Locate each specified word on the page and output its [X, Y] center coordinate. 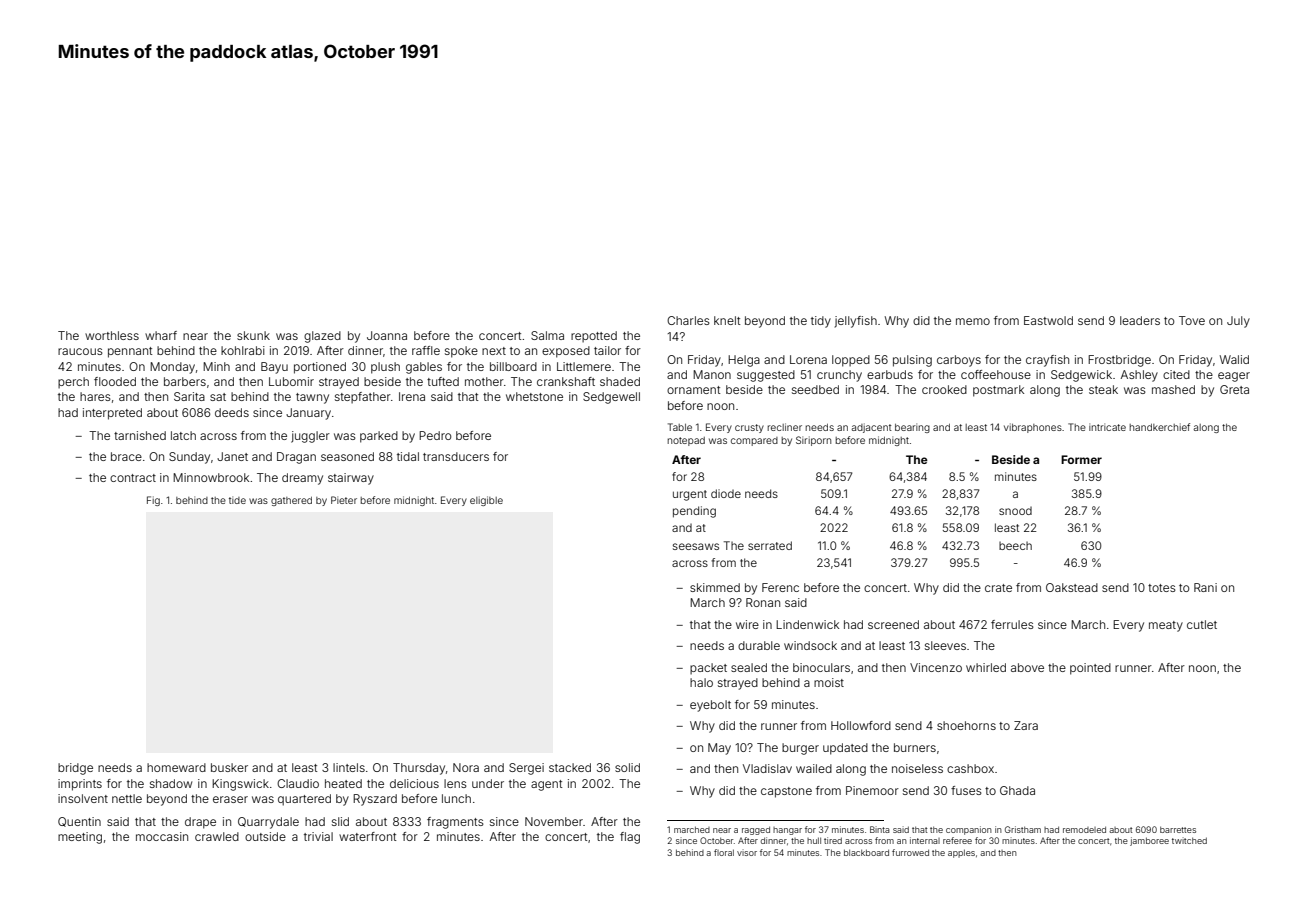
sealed [749, 667]
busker [229, 767]
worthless [112, 335]
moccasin [162, 836]
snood [1015, 511]
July [1238, 322]
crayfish [1047, 361]
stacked [570, 767]
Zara [1026, 725]
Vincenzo [936, 667]
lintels [349, 767]
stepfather [363, 397]
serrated [770, 545]
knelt [727, 320]
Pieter [344, 500]
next [494, 351]
